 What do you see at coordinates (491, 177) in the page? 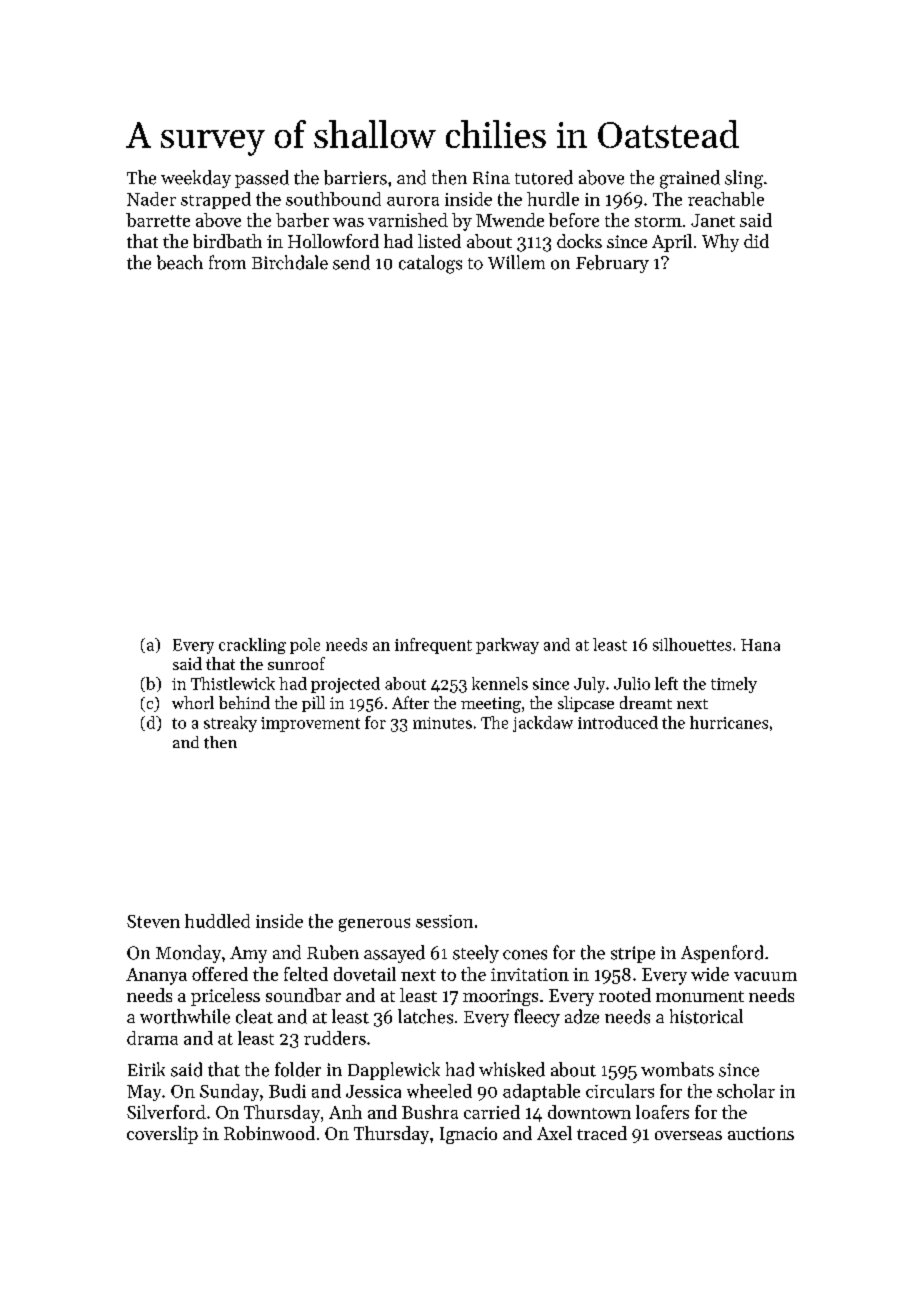
I see `Rina` at bounding box center [491, 177].
